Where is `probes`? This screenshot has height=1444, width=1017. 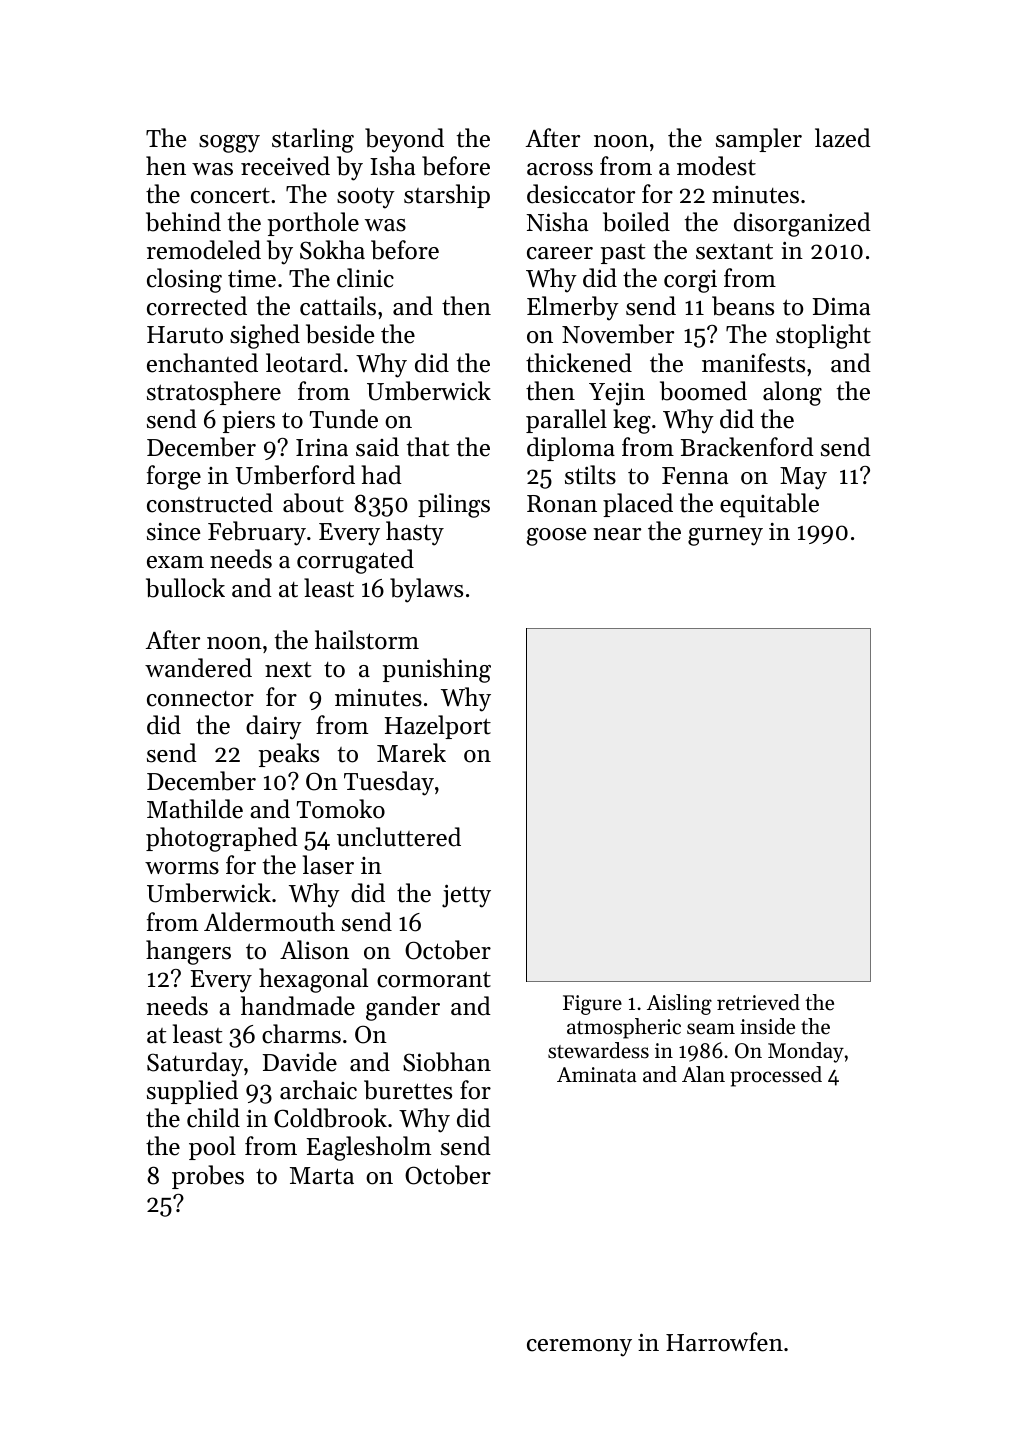 probes is located at coordinates (208, 1177).
